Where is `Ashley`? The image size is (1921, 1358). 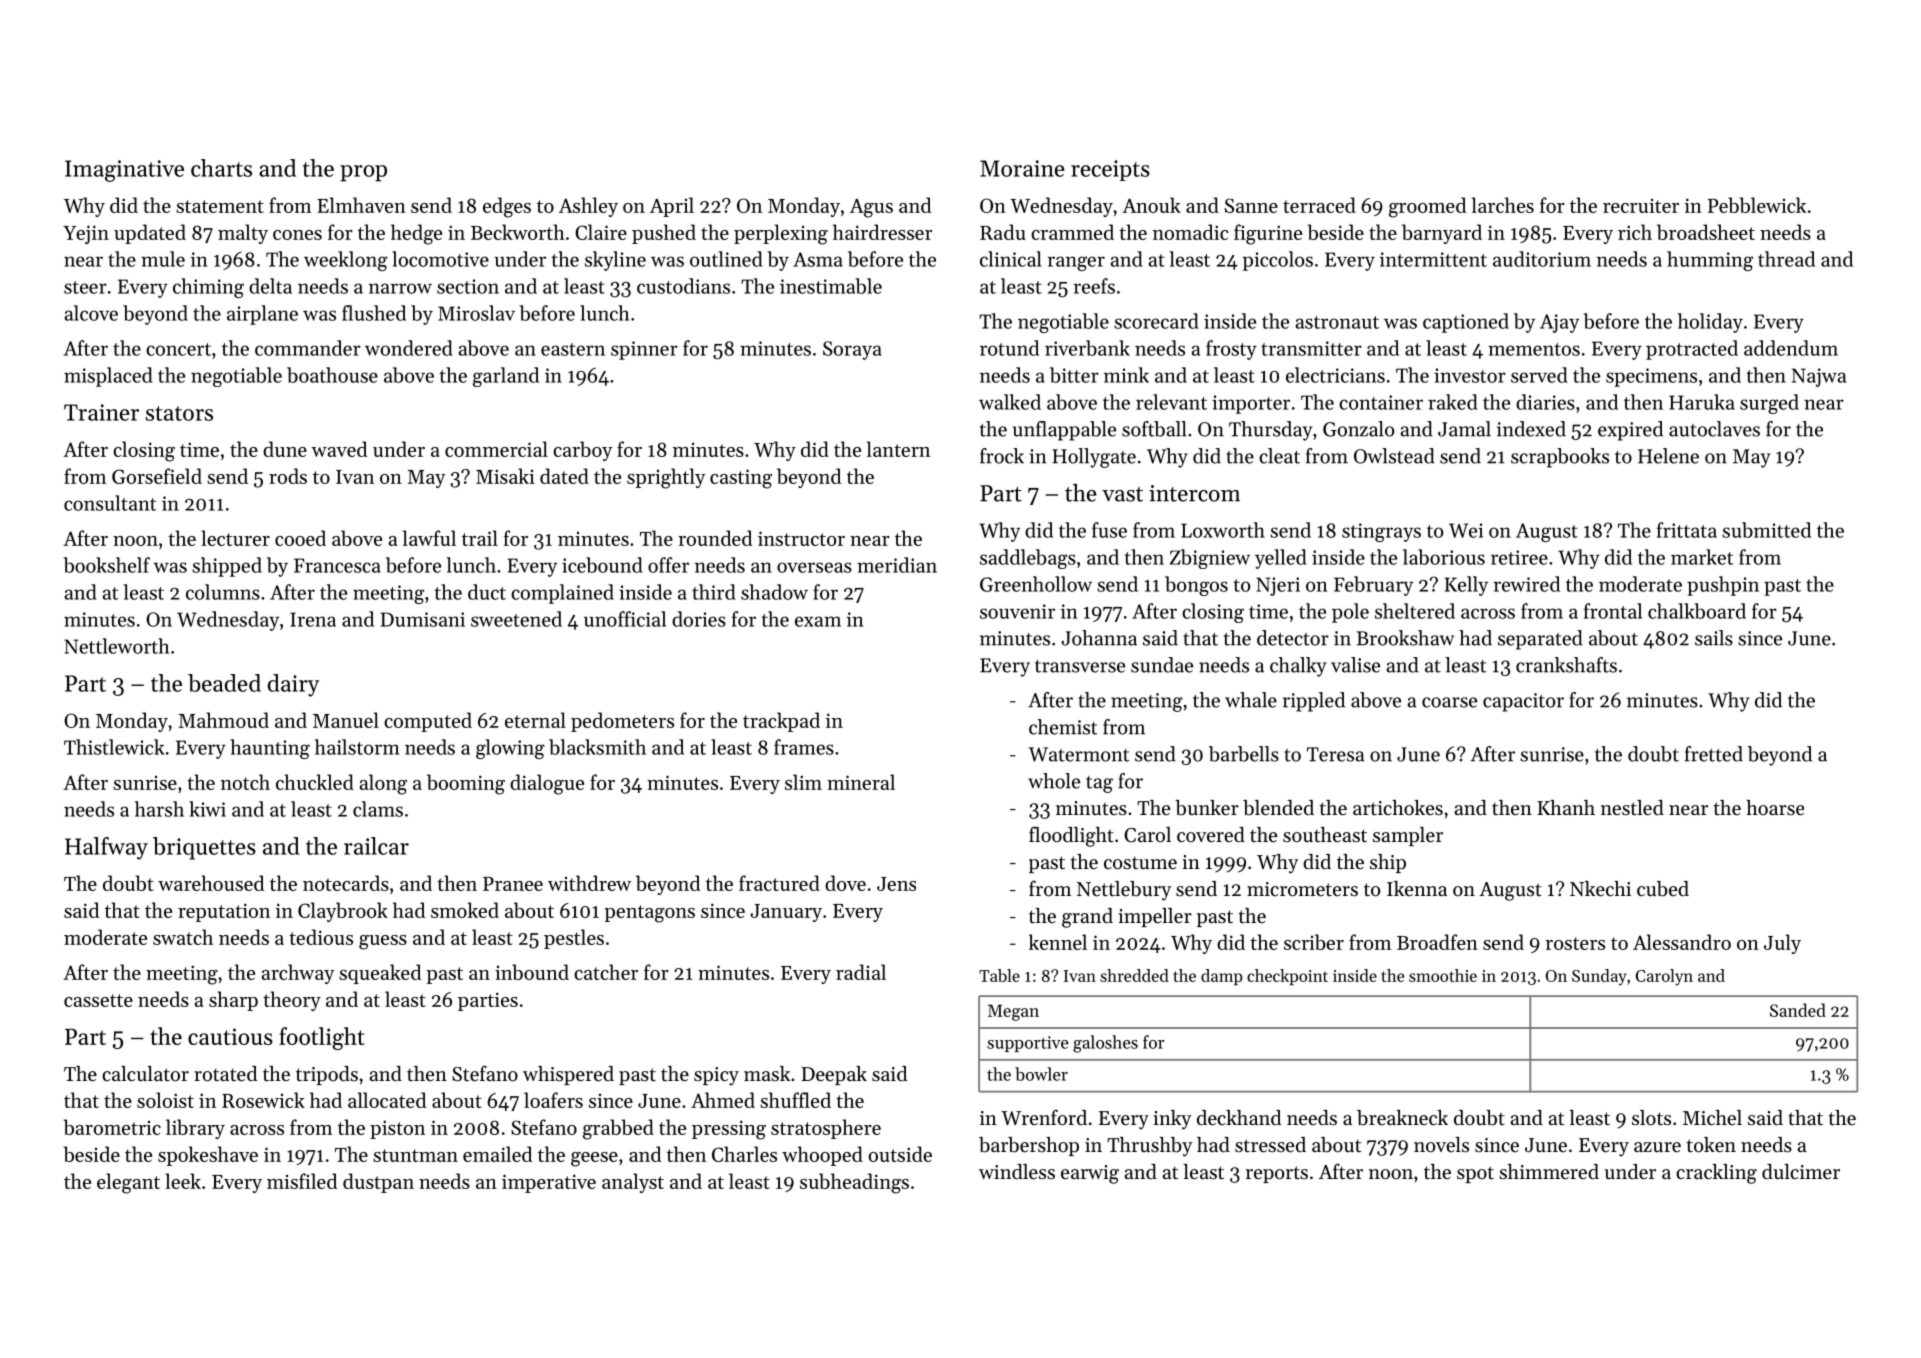 Ashley is located at coordinates (588, 207).
